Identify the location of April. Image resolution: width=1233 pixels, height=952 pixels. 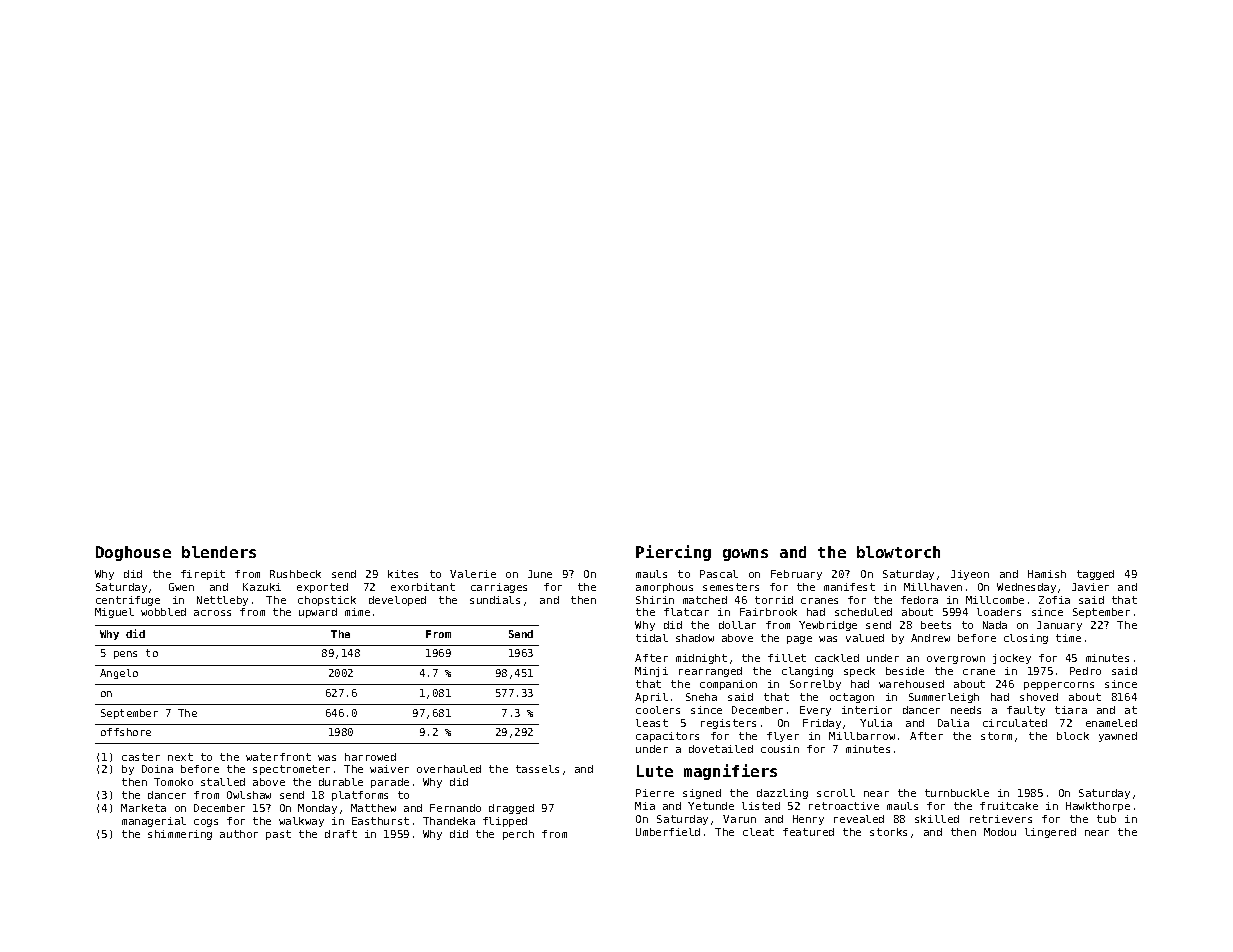
(651, 698).
